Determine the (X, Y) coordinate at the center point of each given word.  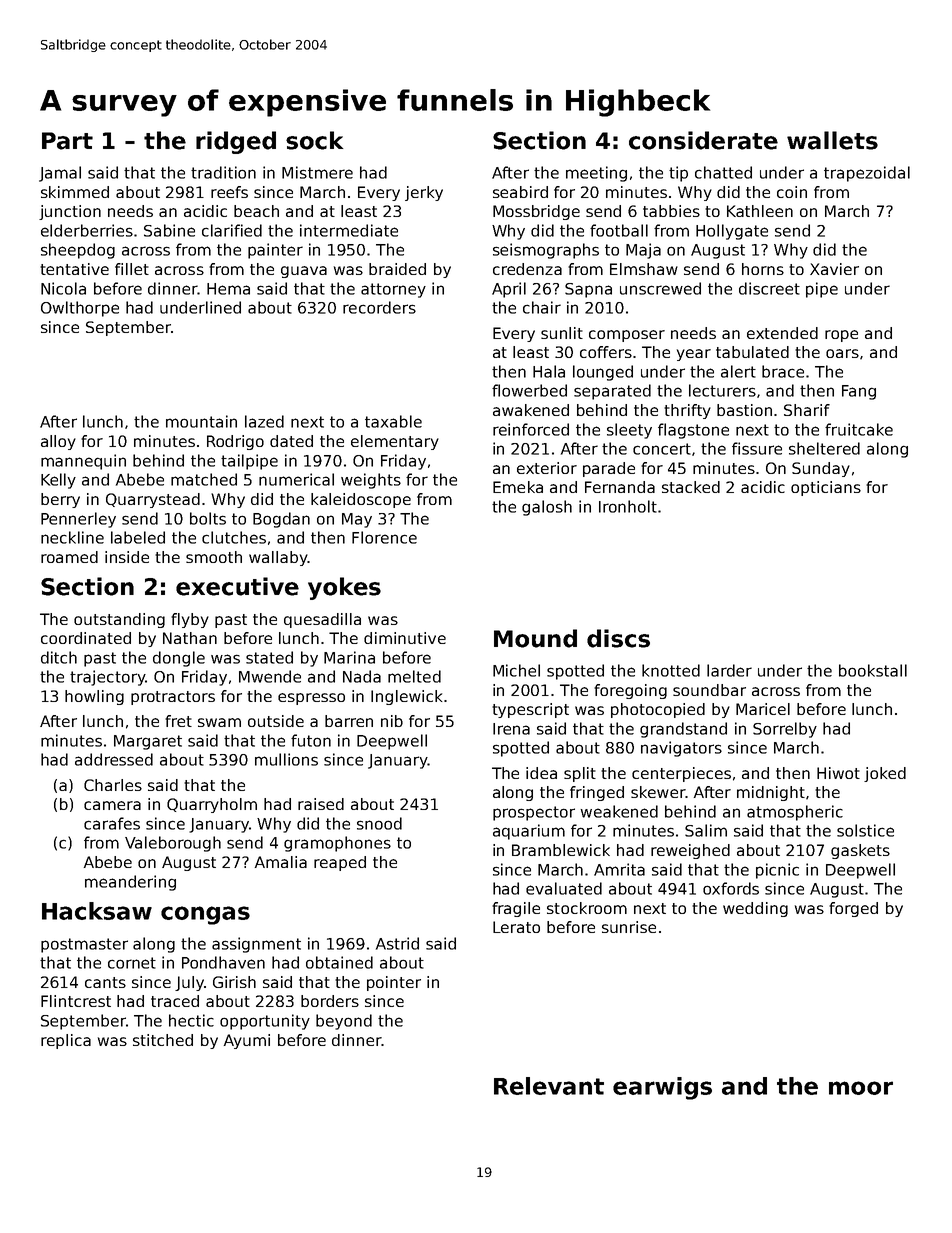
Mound (535, 638)
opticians (826, 488)
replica (66, 1041)
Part (67, 141)
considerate (703, 140)
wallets (832, 140)
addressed (114, 759)
